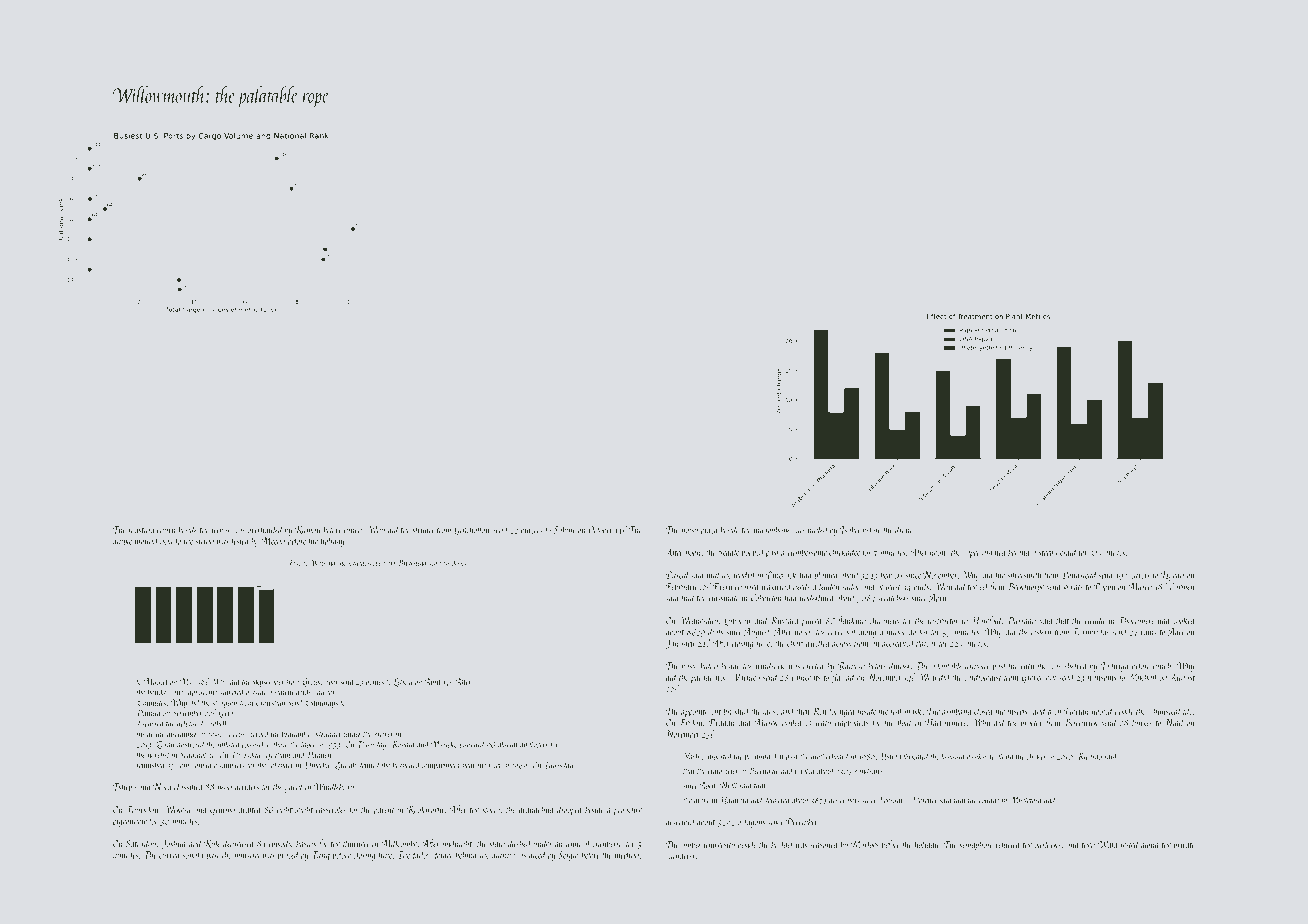 The height and width of the image is (924, 1308). I want to click on braced, so click(289, 854).
